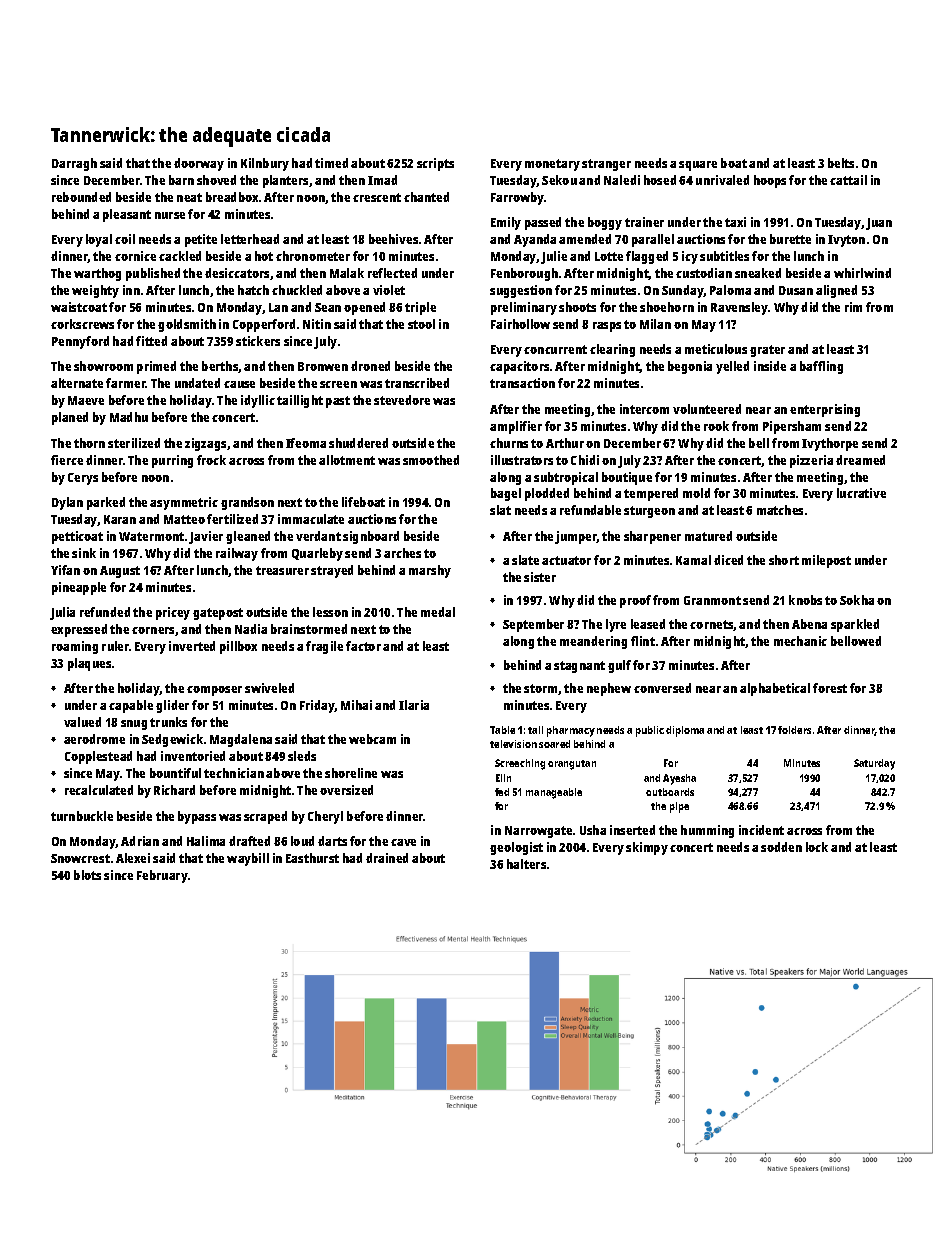 This screenshot has height=1233, width=952. I want to click on crescent, so click(377, 197).
